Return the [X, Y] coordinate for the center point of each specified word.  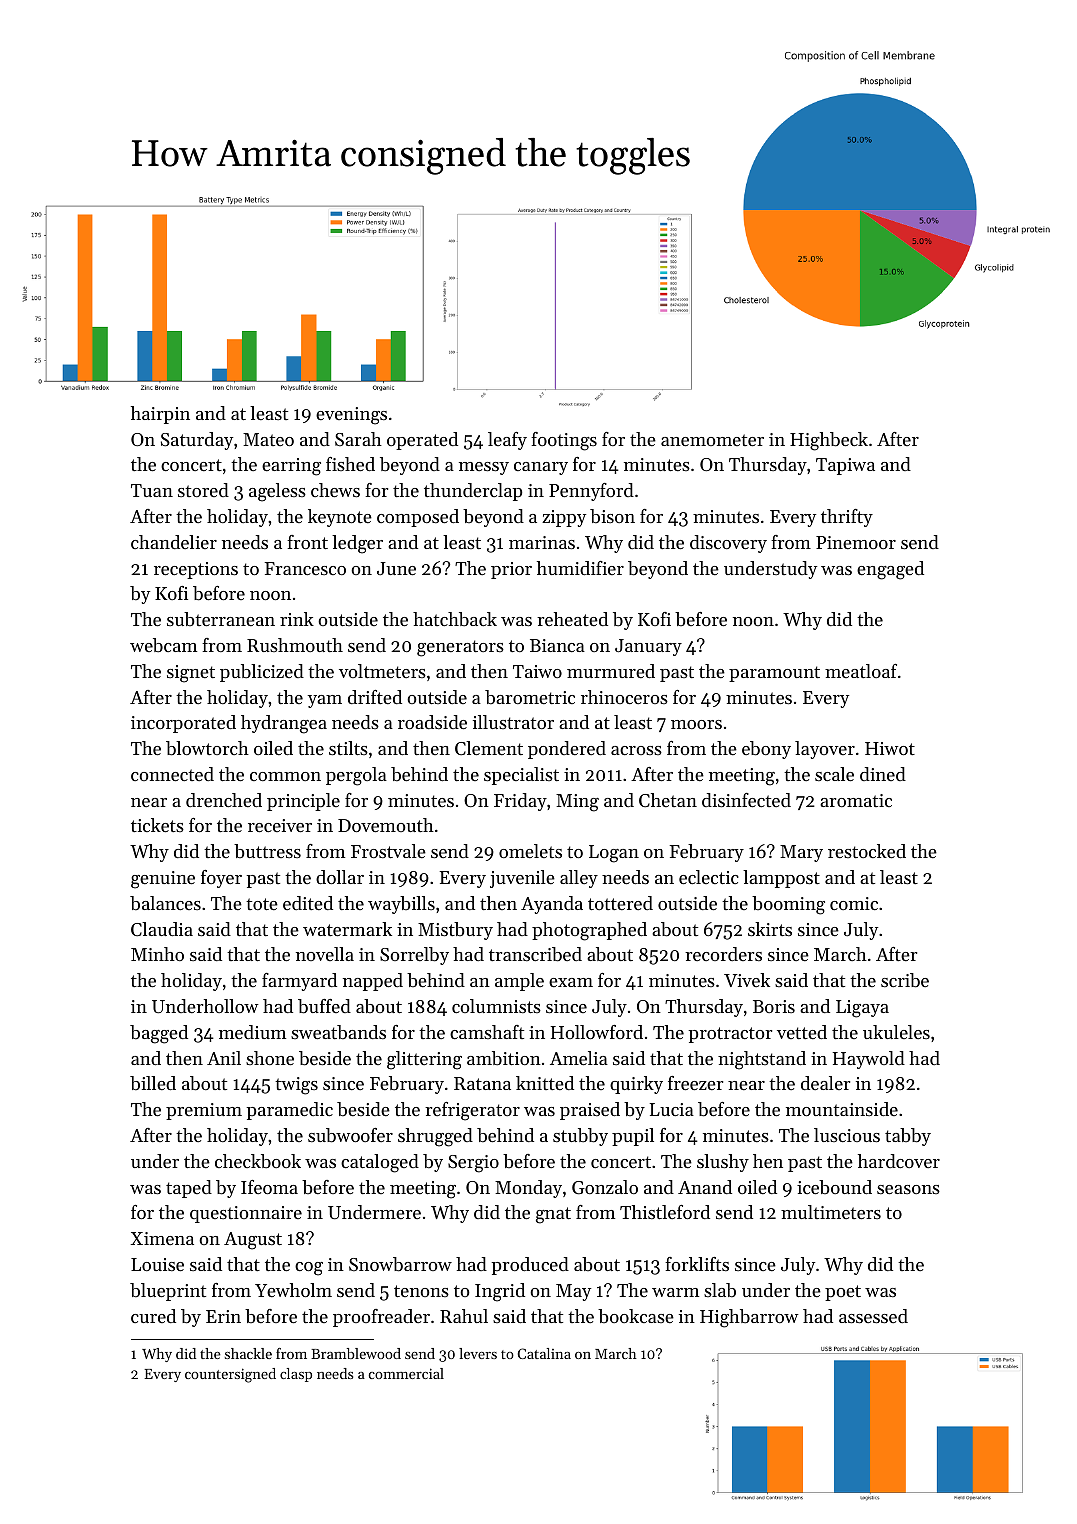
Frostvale [388, 851]
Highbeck [829, 441]
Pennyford [591, 492]
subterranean [221, 619]
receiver [280, 825]
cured [153, 1316]
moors [696, 724]
